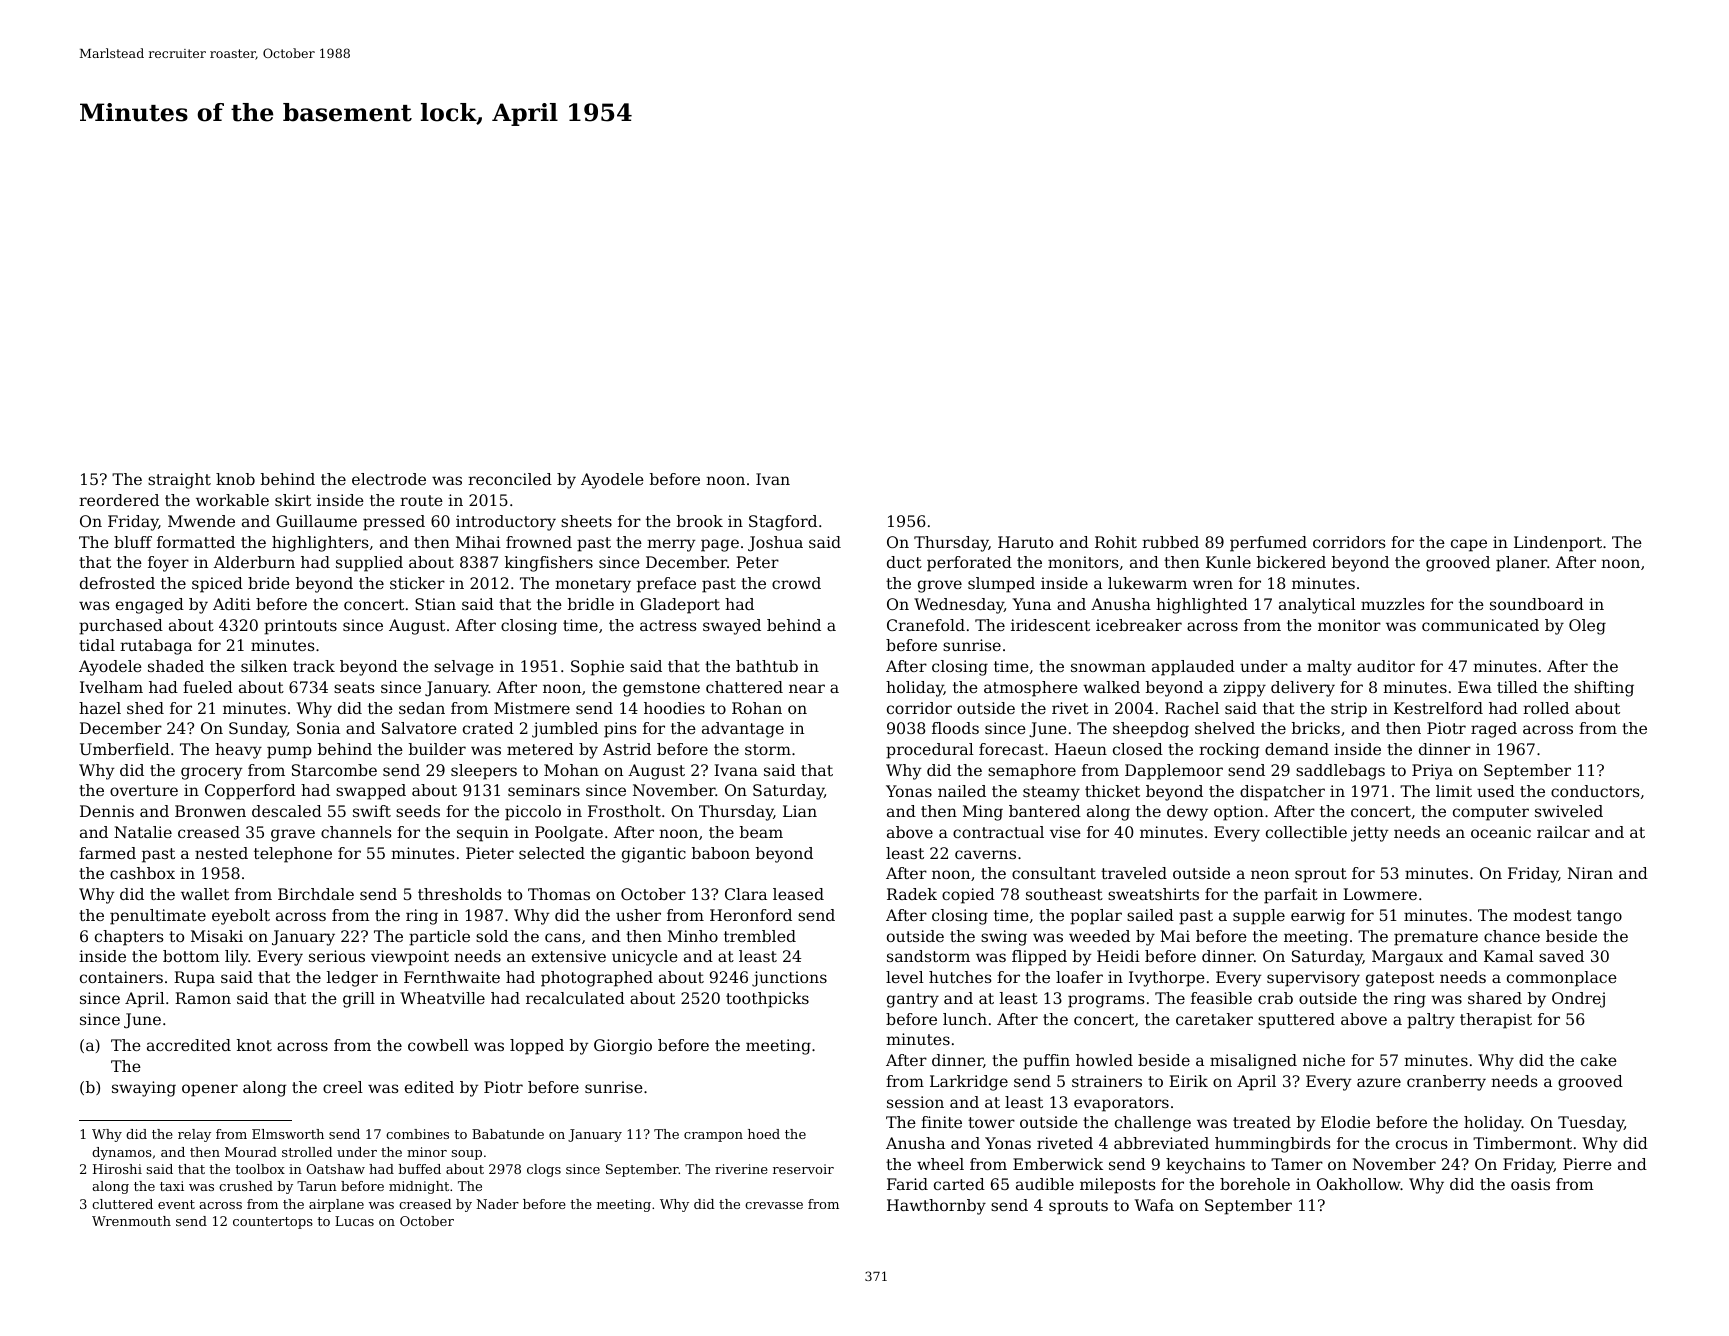  Describe the element at coordinates (1521, 564) in the screenshot. I see `planer` at that location.
